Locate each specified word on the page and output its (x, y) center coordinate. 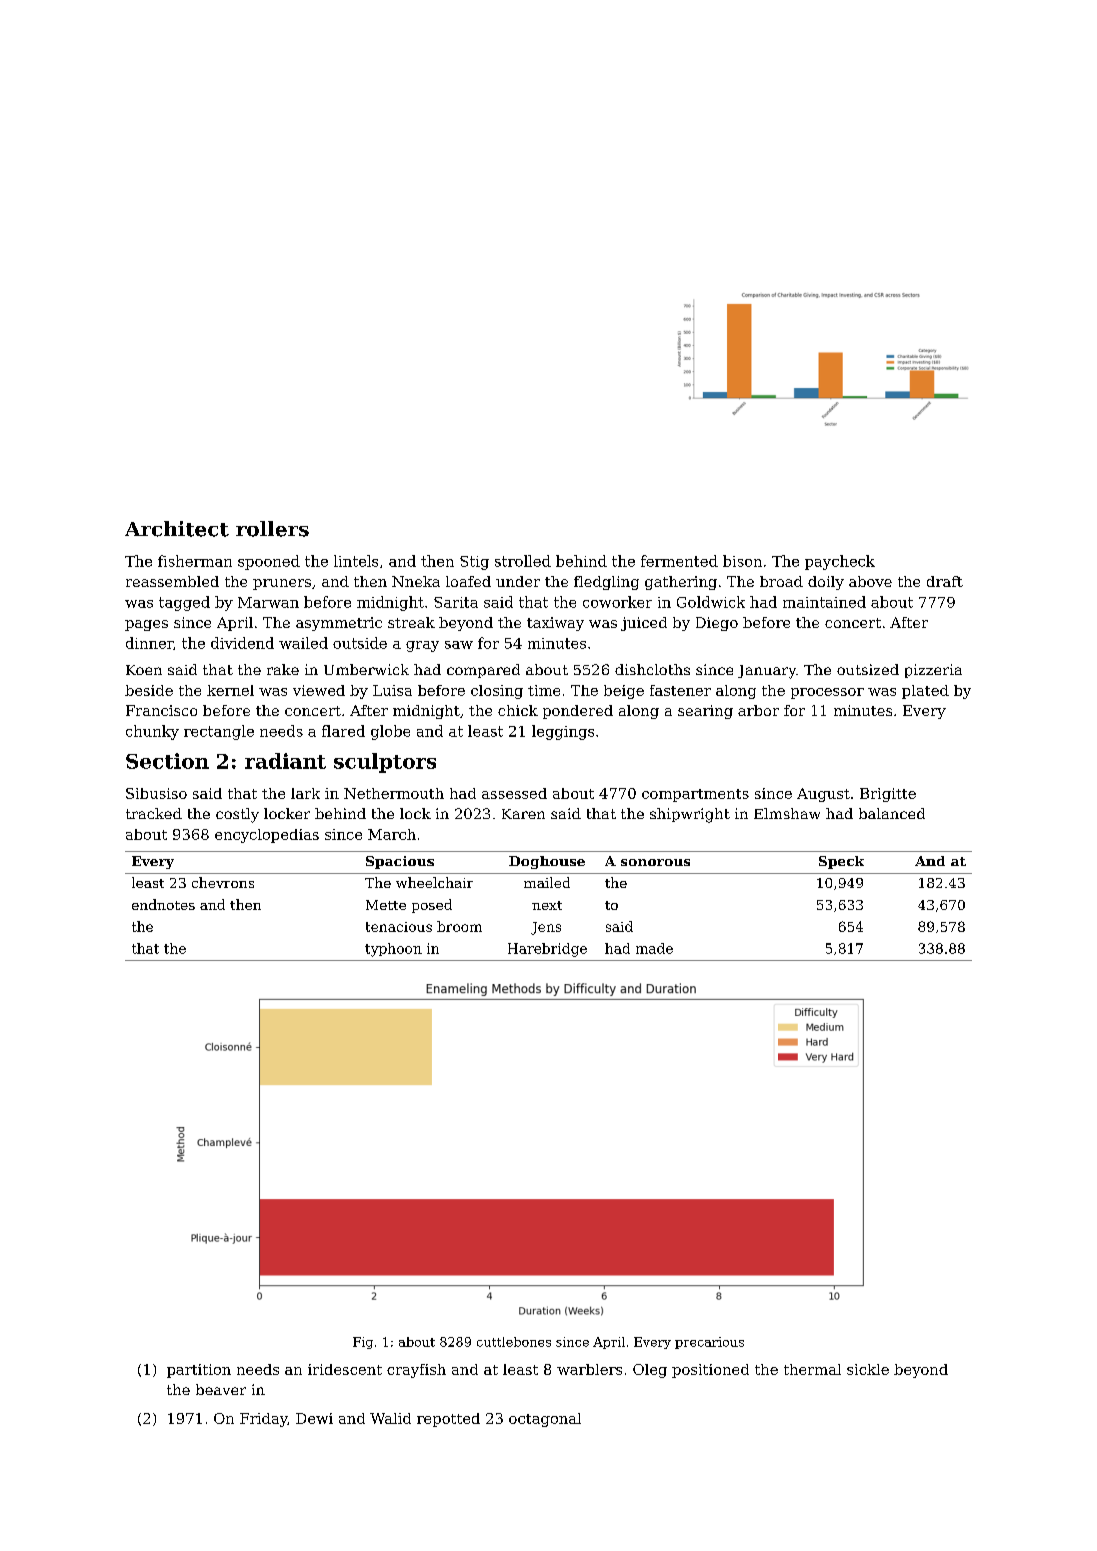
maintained (824, 602)
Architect (177, 529)
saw (459, 645)
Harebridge (547, 950)
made (654, 948)
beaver (221, 1389)
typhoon (393, 950)
